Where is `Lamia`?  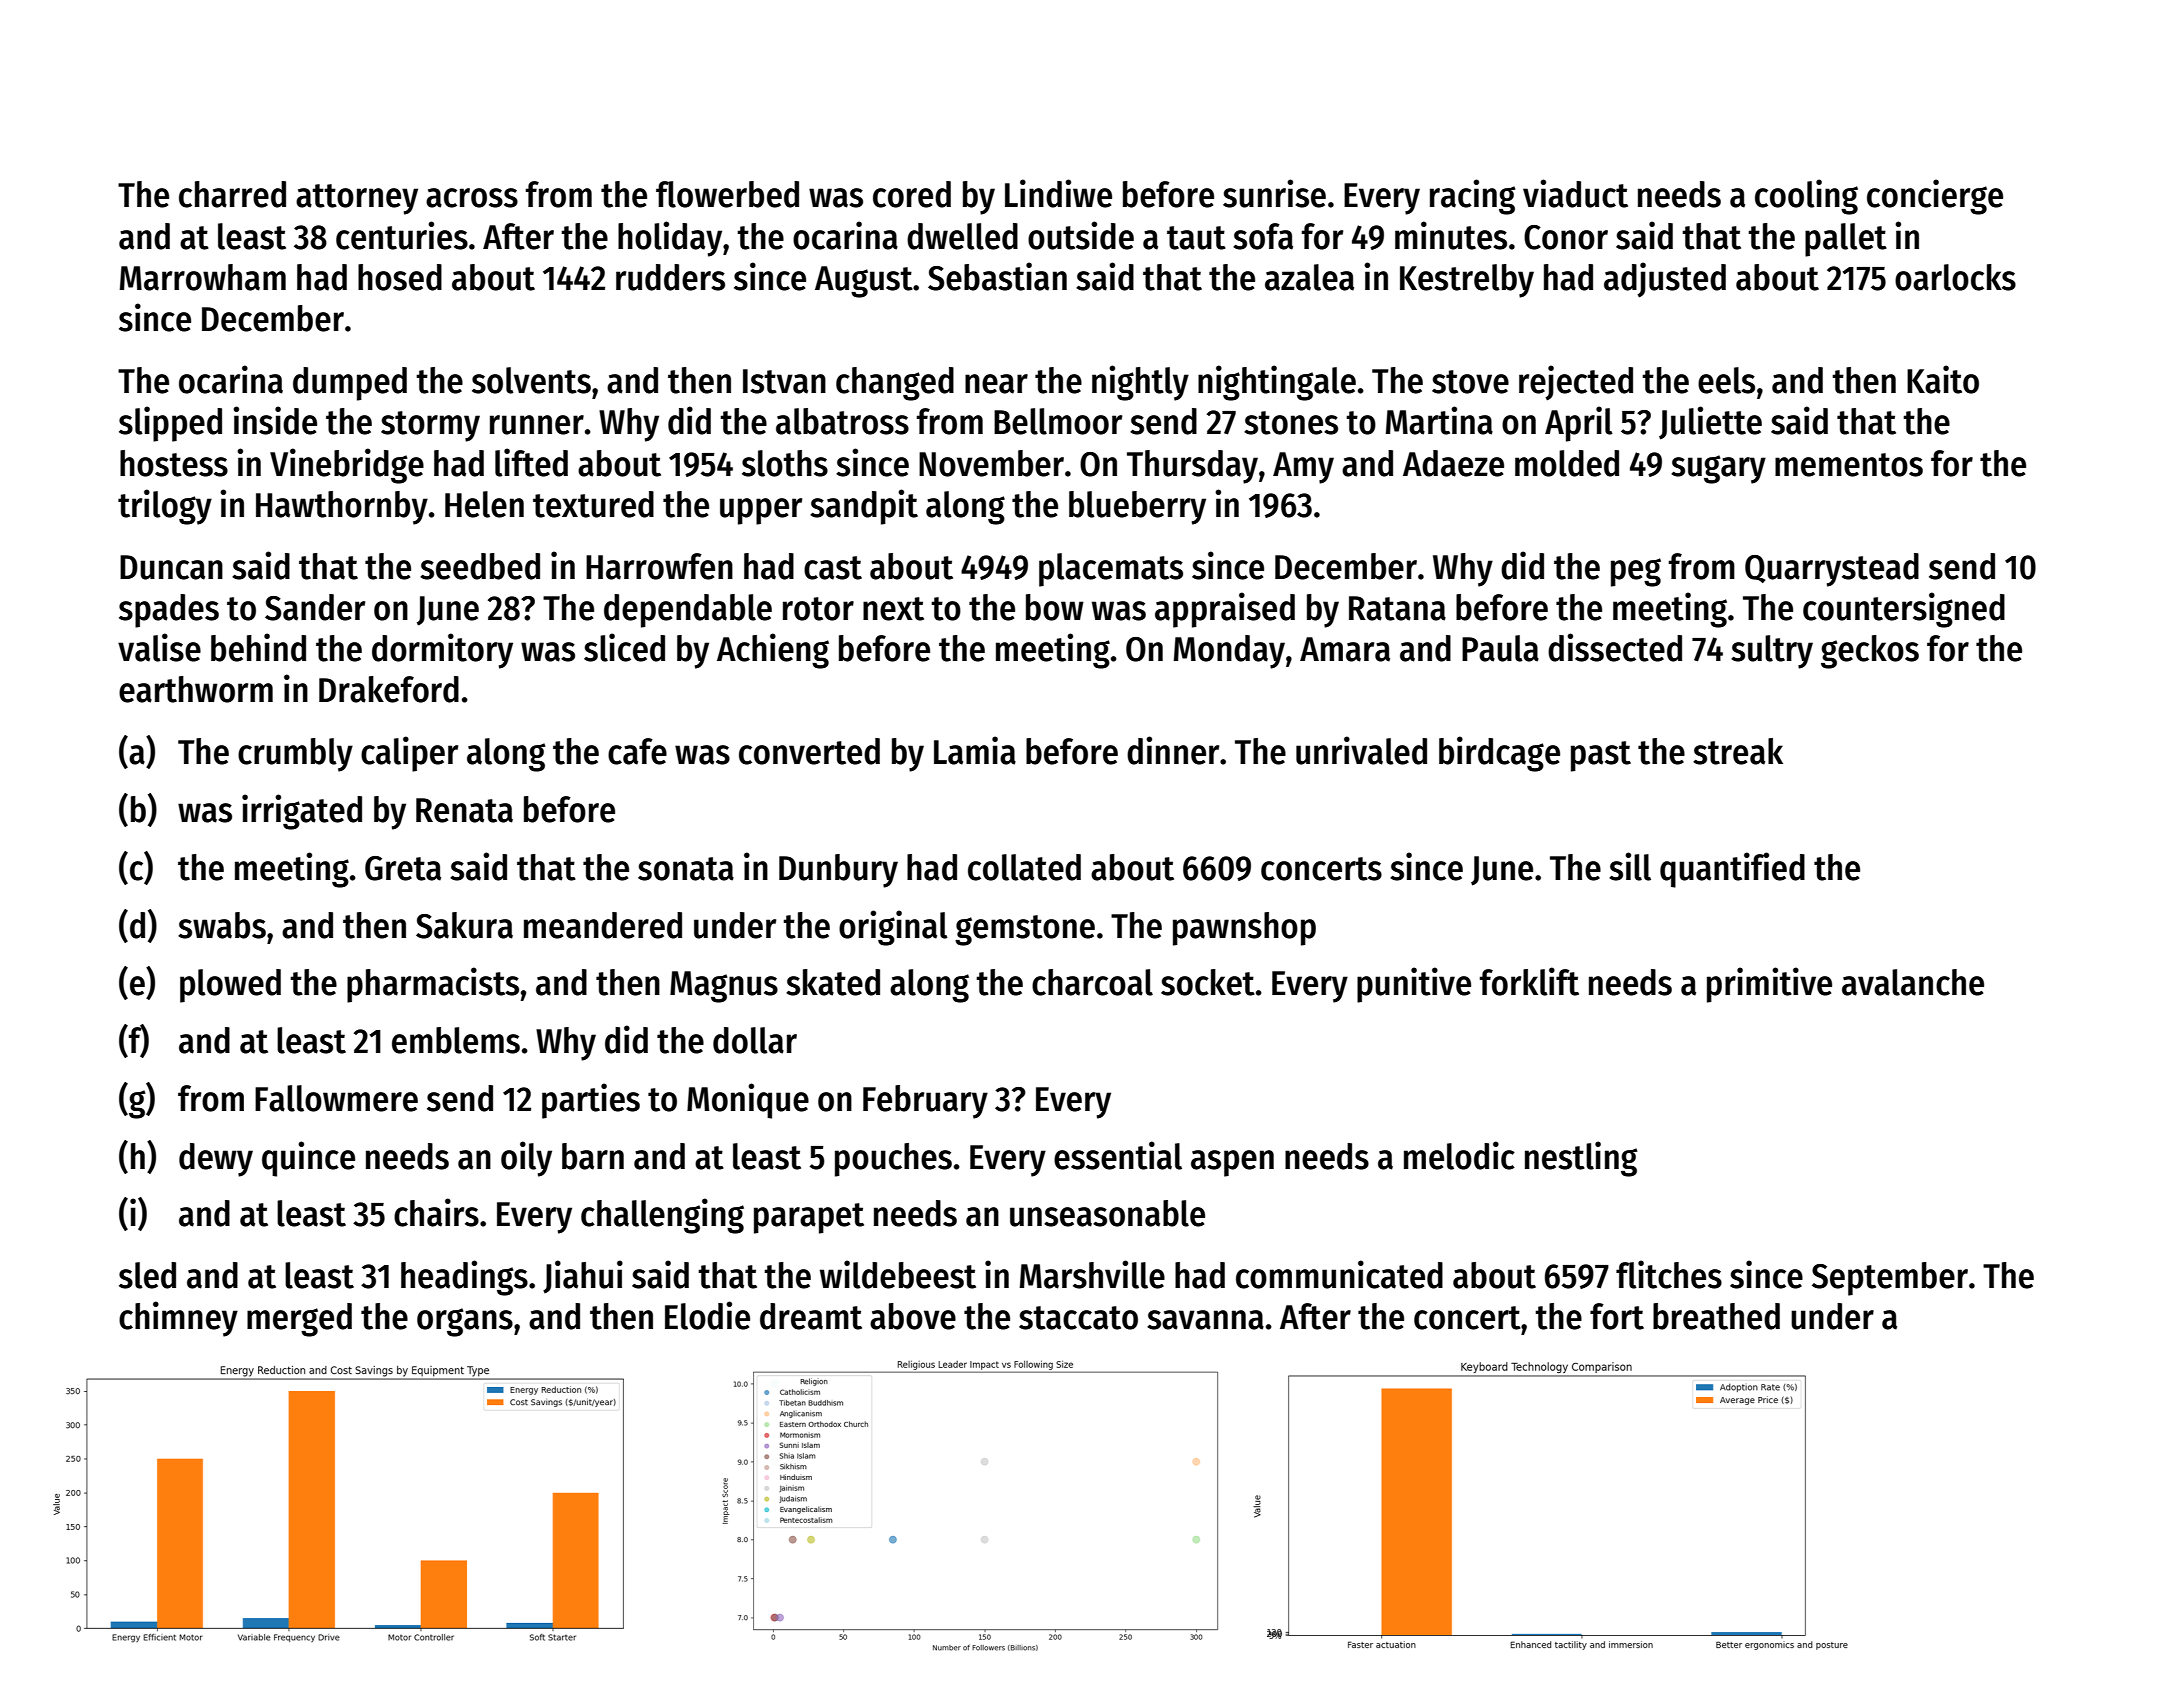
Lamia is located at coordinates (975, 750).
